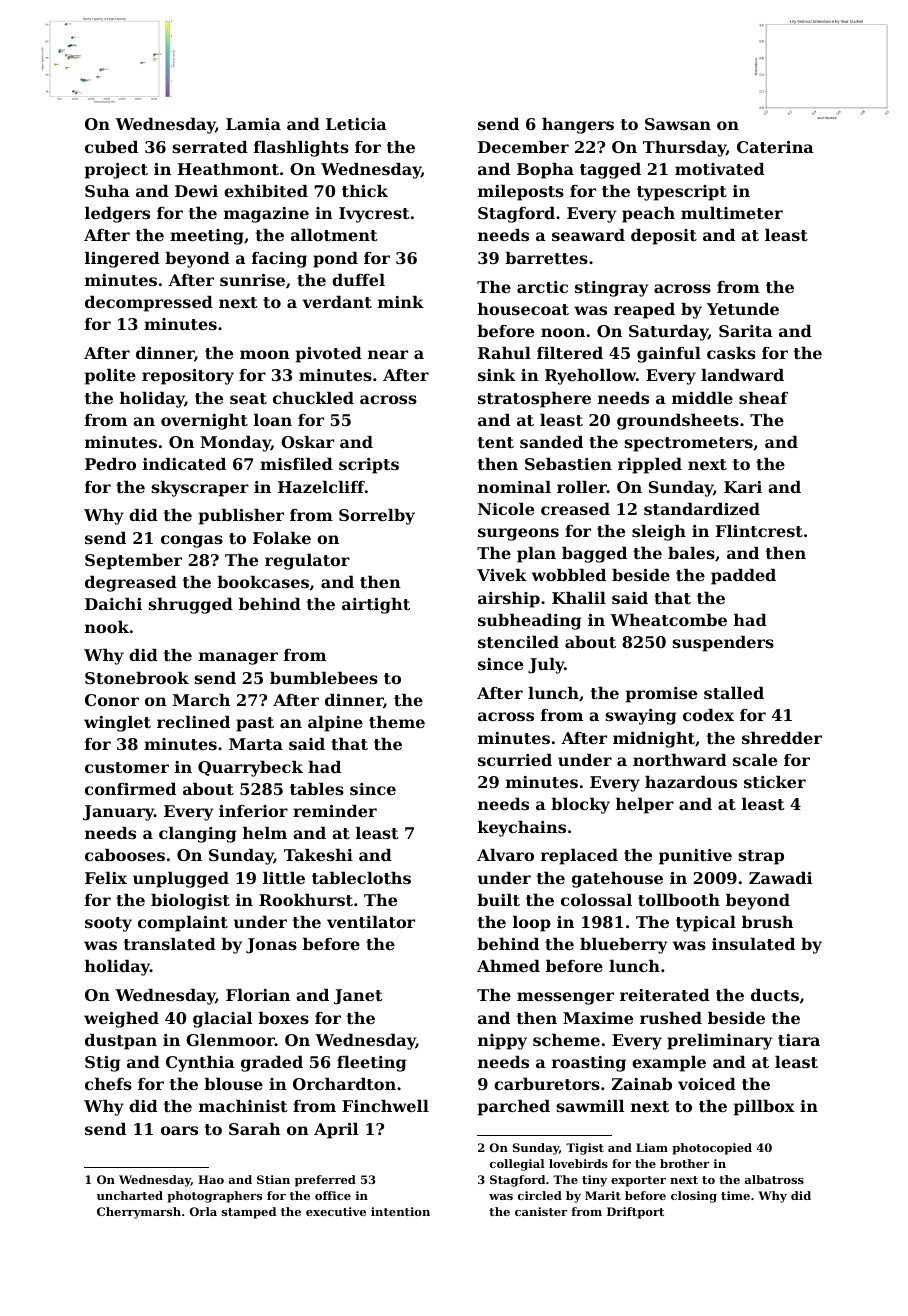 The height and width of the document is (1316, 908). What do you see at coordinates (668, 620) in the document?
I see `Wheatcombe` at bounding box center [668, 620].
